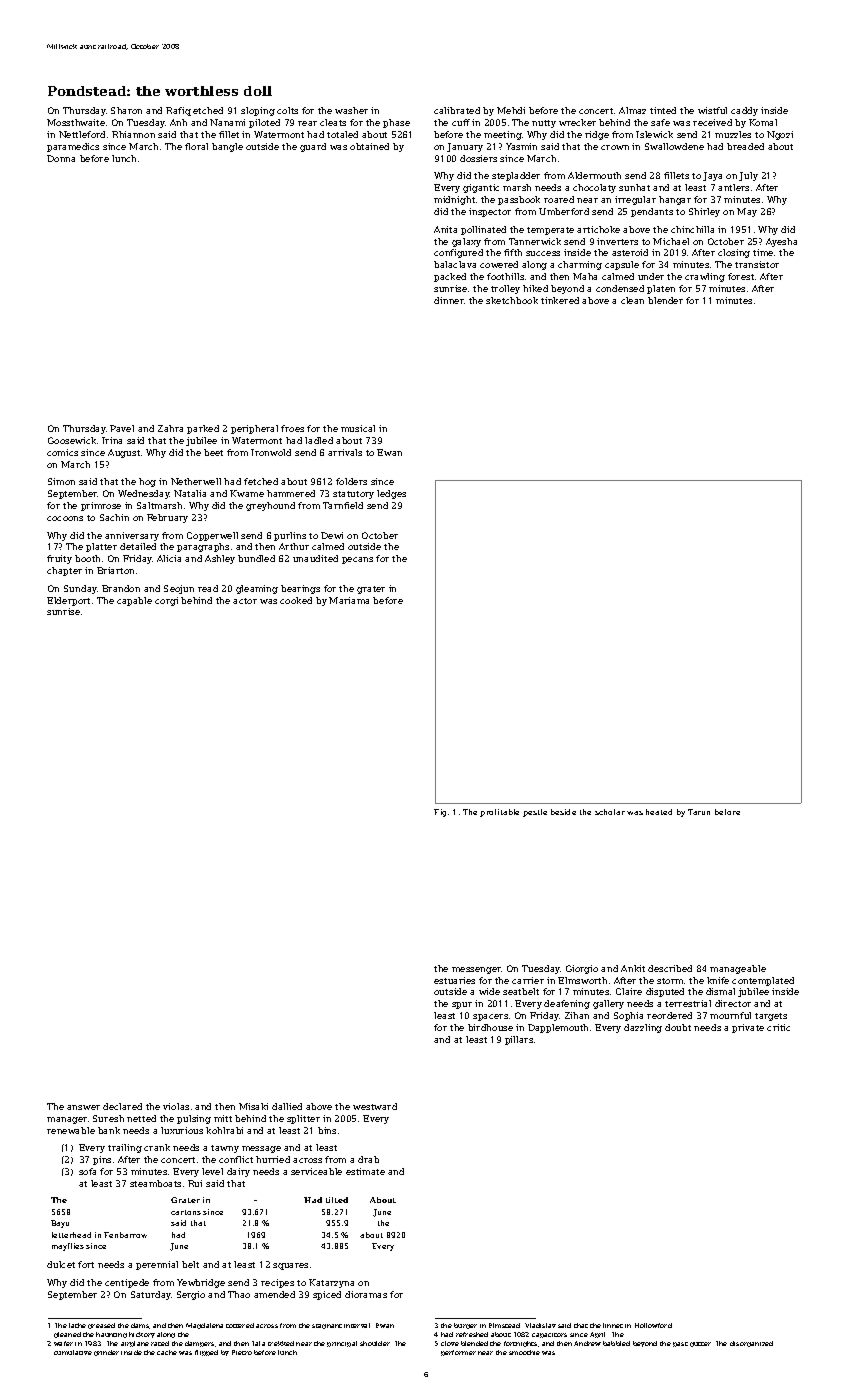 Image resolution: width=849 pixels, height=1400 pixels. Describe the element at coordinates (651, 276) in the screenshot. I see `under` at that location.
